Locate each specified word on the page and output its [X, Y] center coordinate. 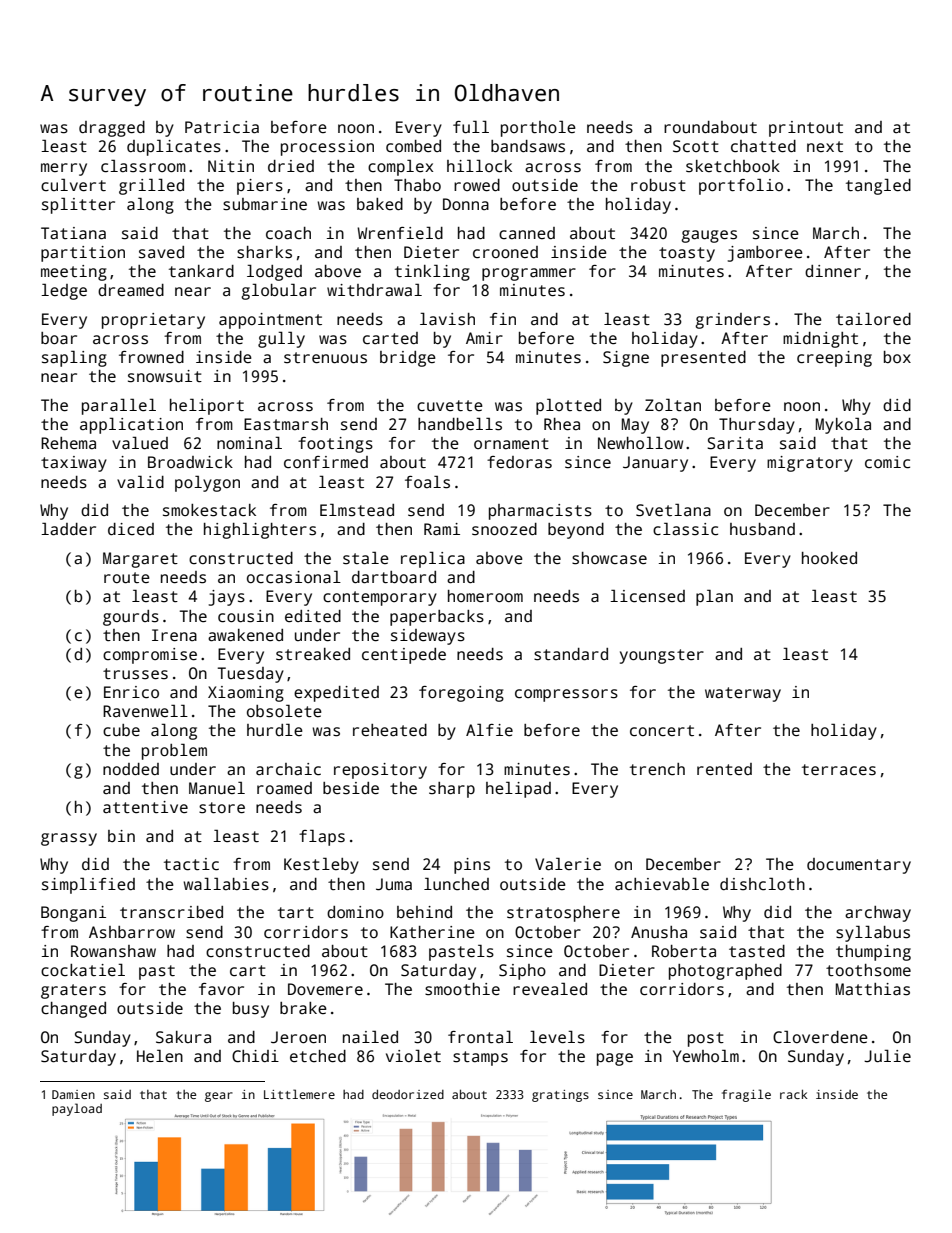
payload [77, 1109]
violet [413, 1055]
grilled [151, 186]
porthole [538, 128]
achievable [662, 884]
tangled [878, 186]
